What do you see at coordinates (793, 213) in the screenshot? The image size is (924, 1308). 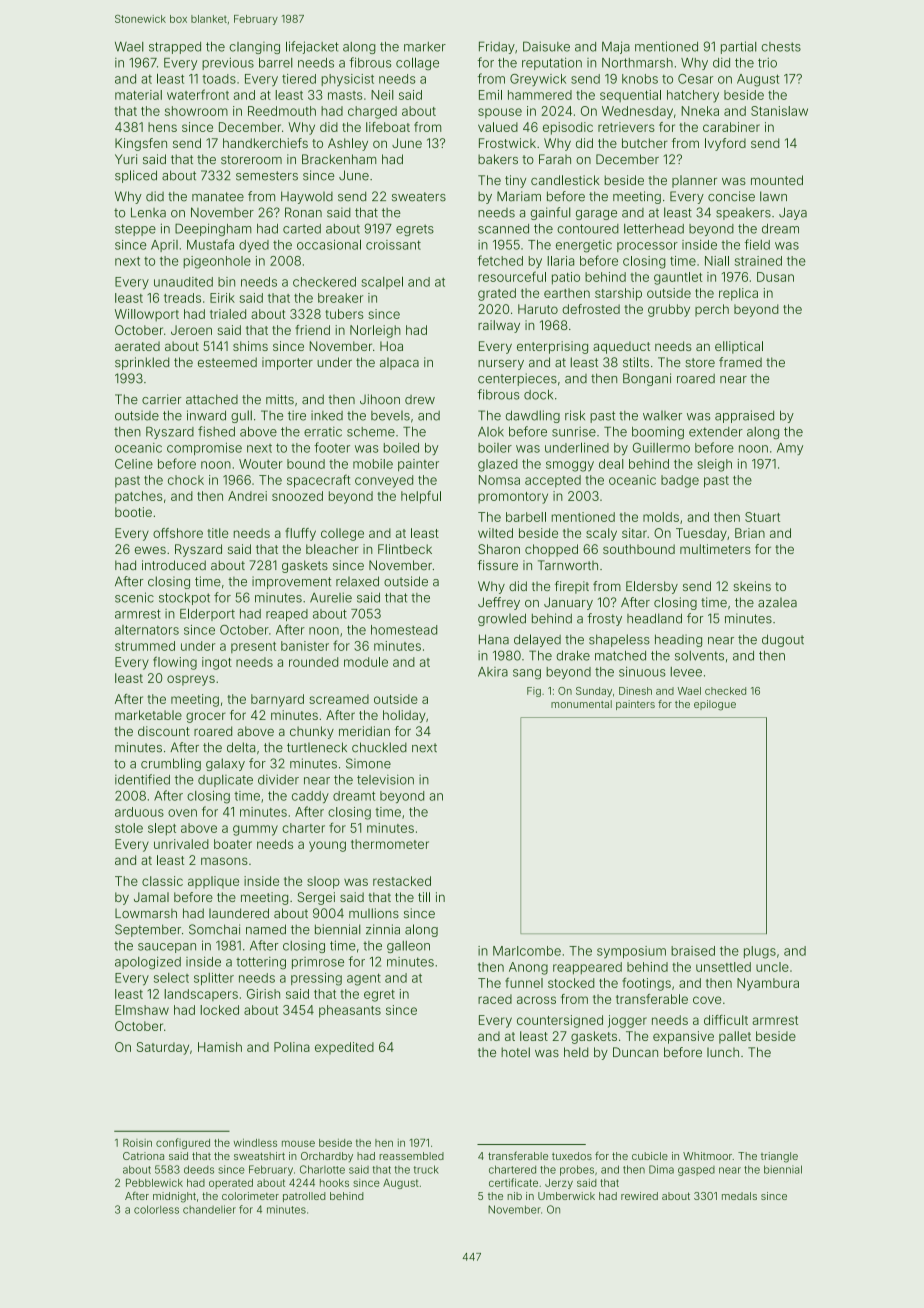 I see `Jaya` at bounding box center [793, 213].
